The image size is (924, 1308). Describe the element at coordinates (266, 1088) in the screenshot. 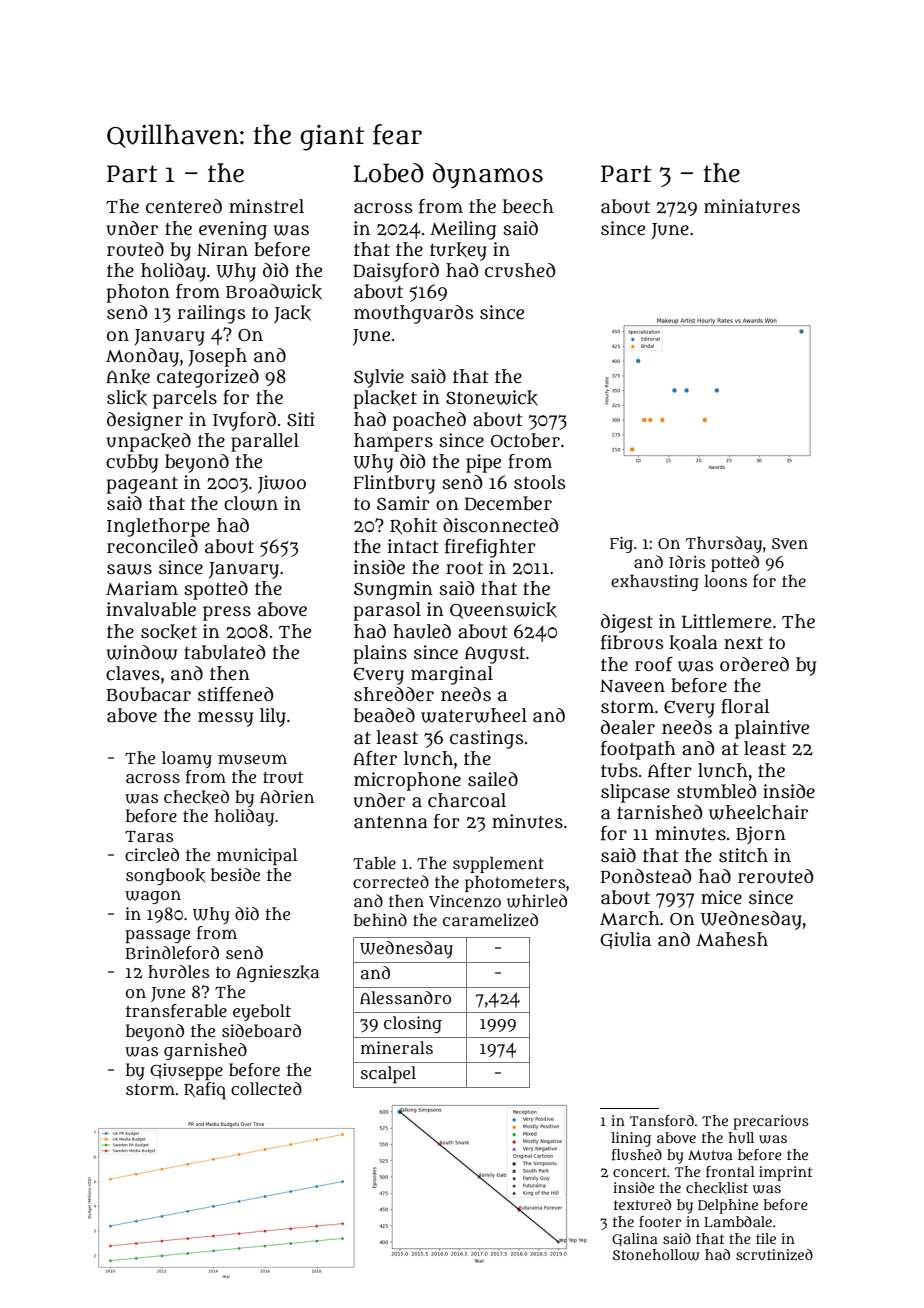

I see `collected` at that location.
